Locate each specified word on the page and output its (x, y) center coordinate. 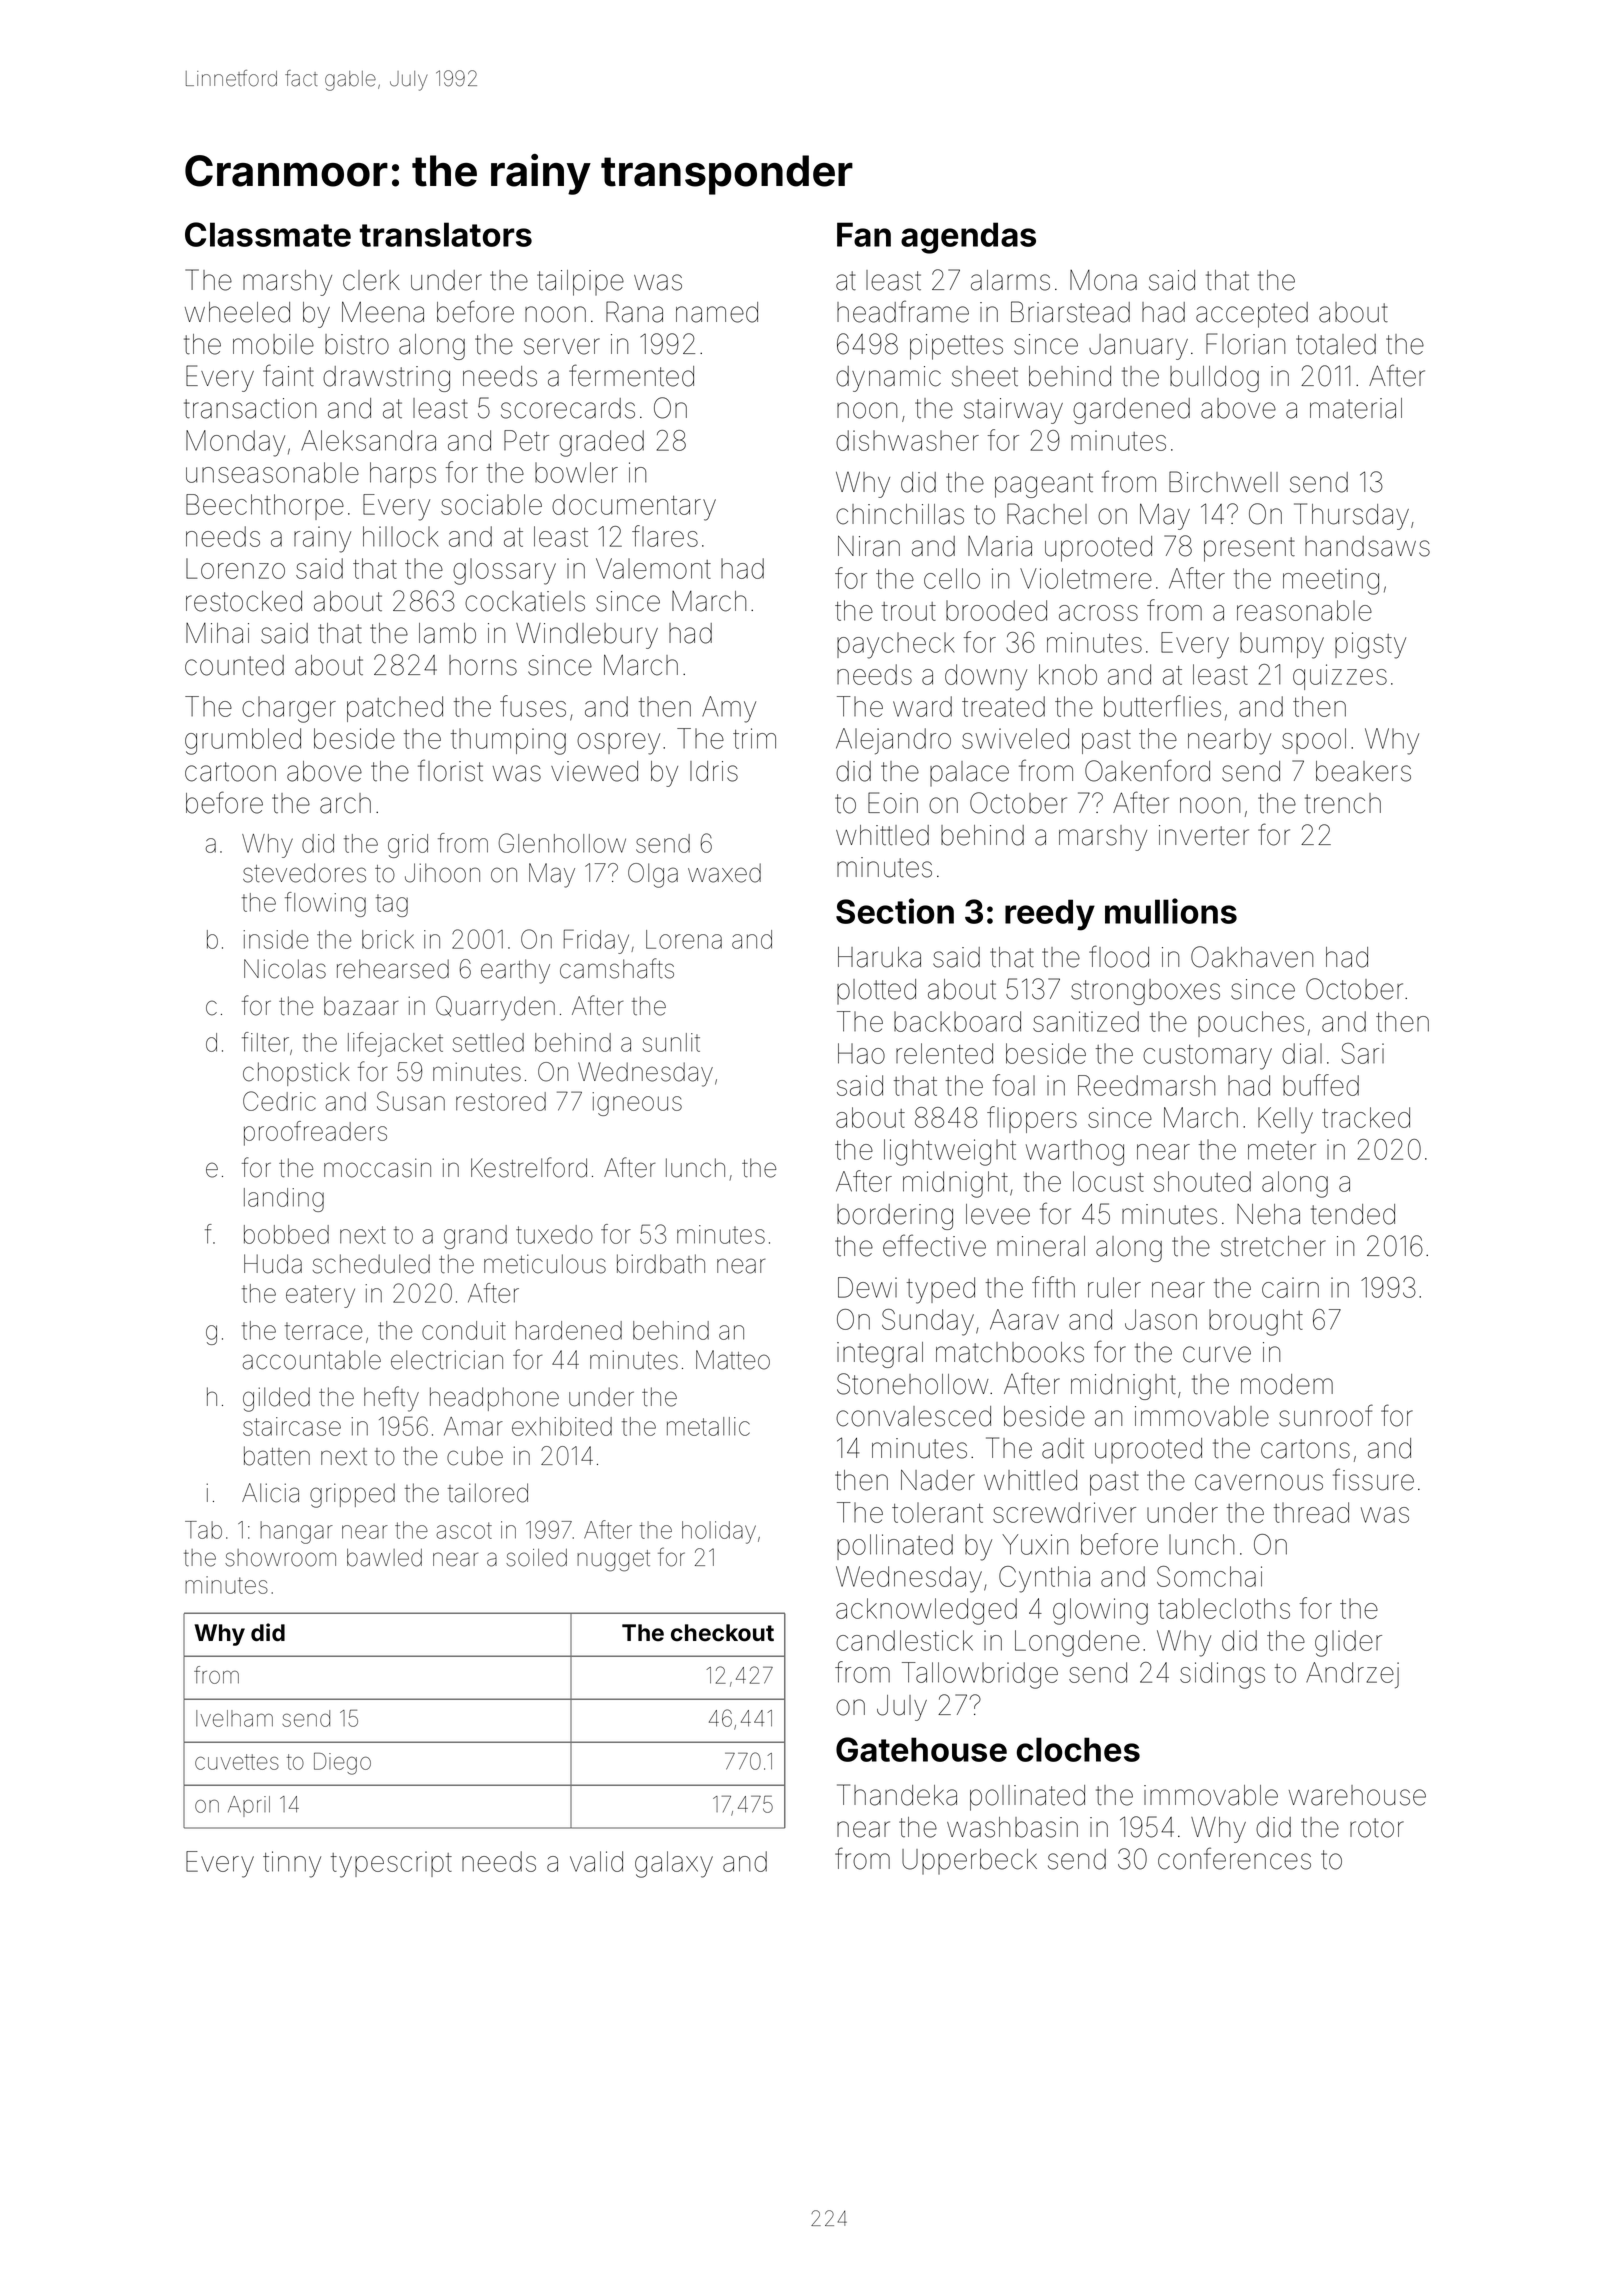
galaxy (674, 1864)
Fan (864, 234)
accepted (1252, 315)
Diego (342, 1764)
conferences (1234, 1858)
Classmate (268, 234)
